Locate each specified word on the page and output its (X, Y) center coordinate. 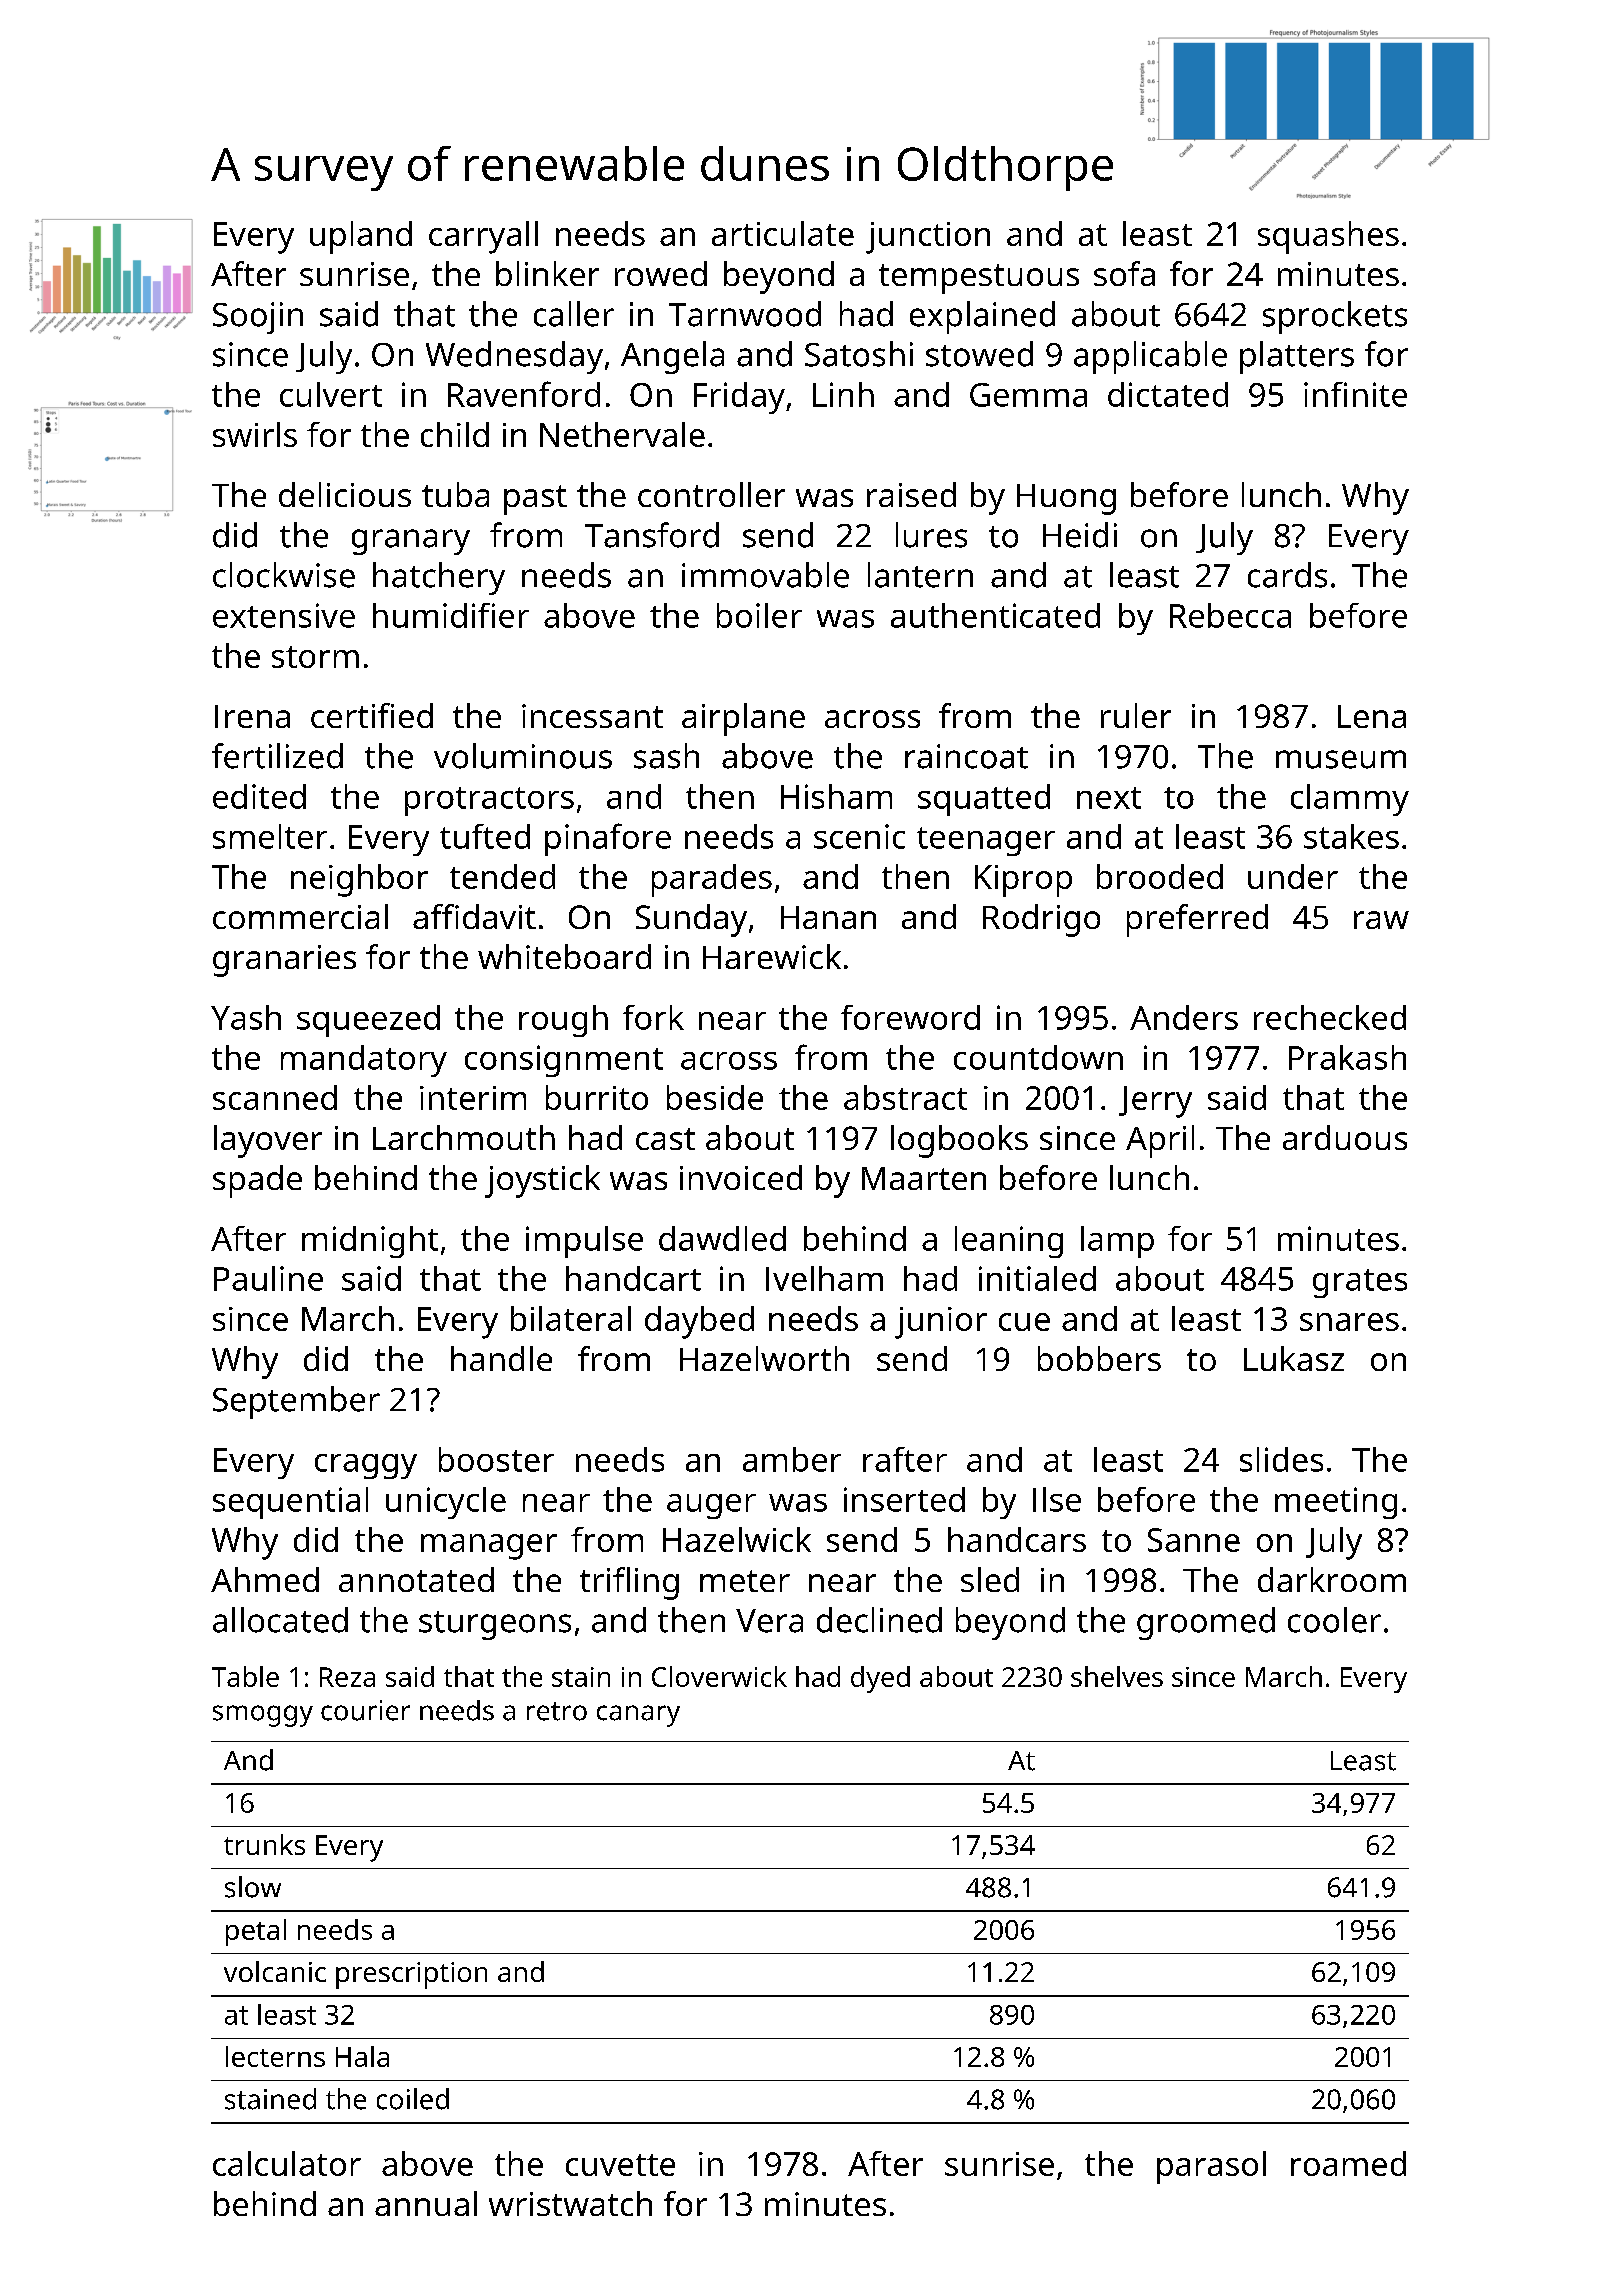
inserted (904, 1499)
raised (911, 494)
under (1293, 876)
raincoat (966, 756)
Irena (252, 716)
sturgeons (495, 1625)
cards (1287, 575)
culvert (331, 394)
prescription (411, 1975)
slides (1281, 1459)
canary (638, 1716)
